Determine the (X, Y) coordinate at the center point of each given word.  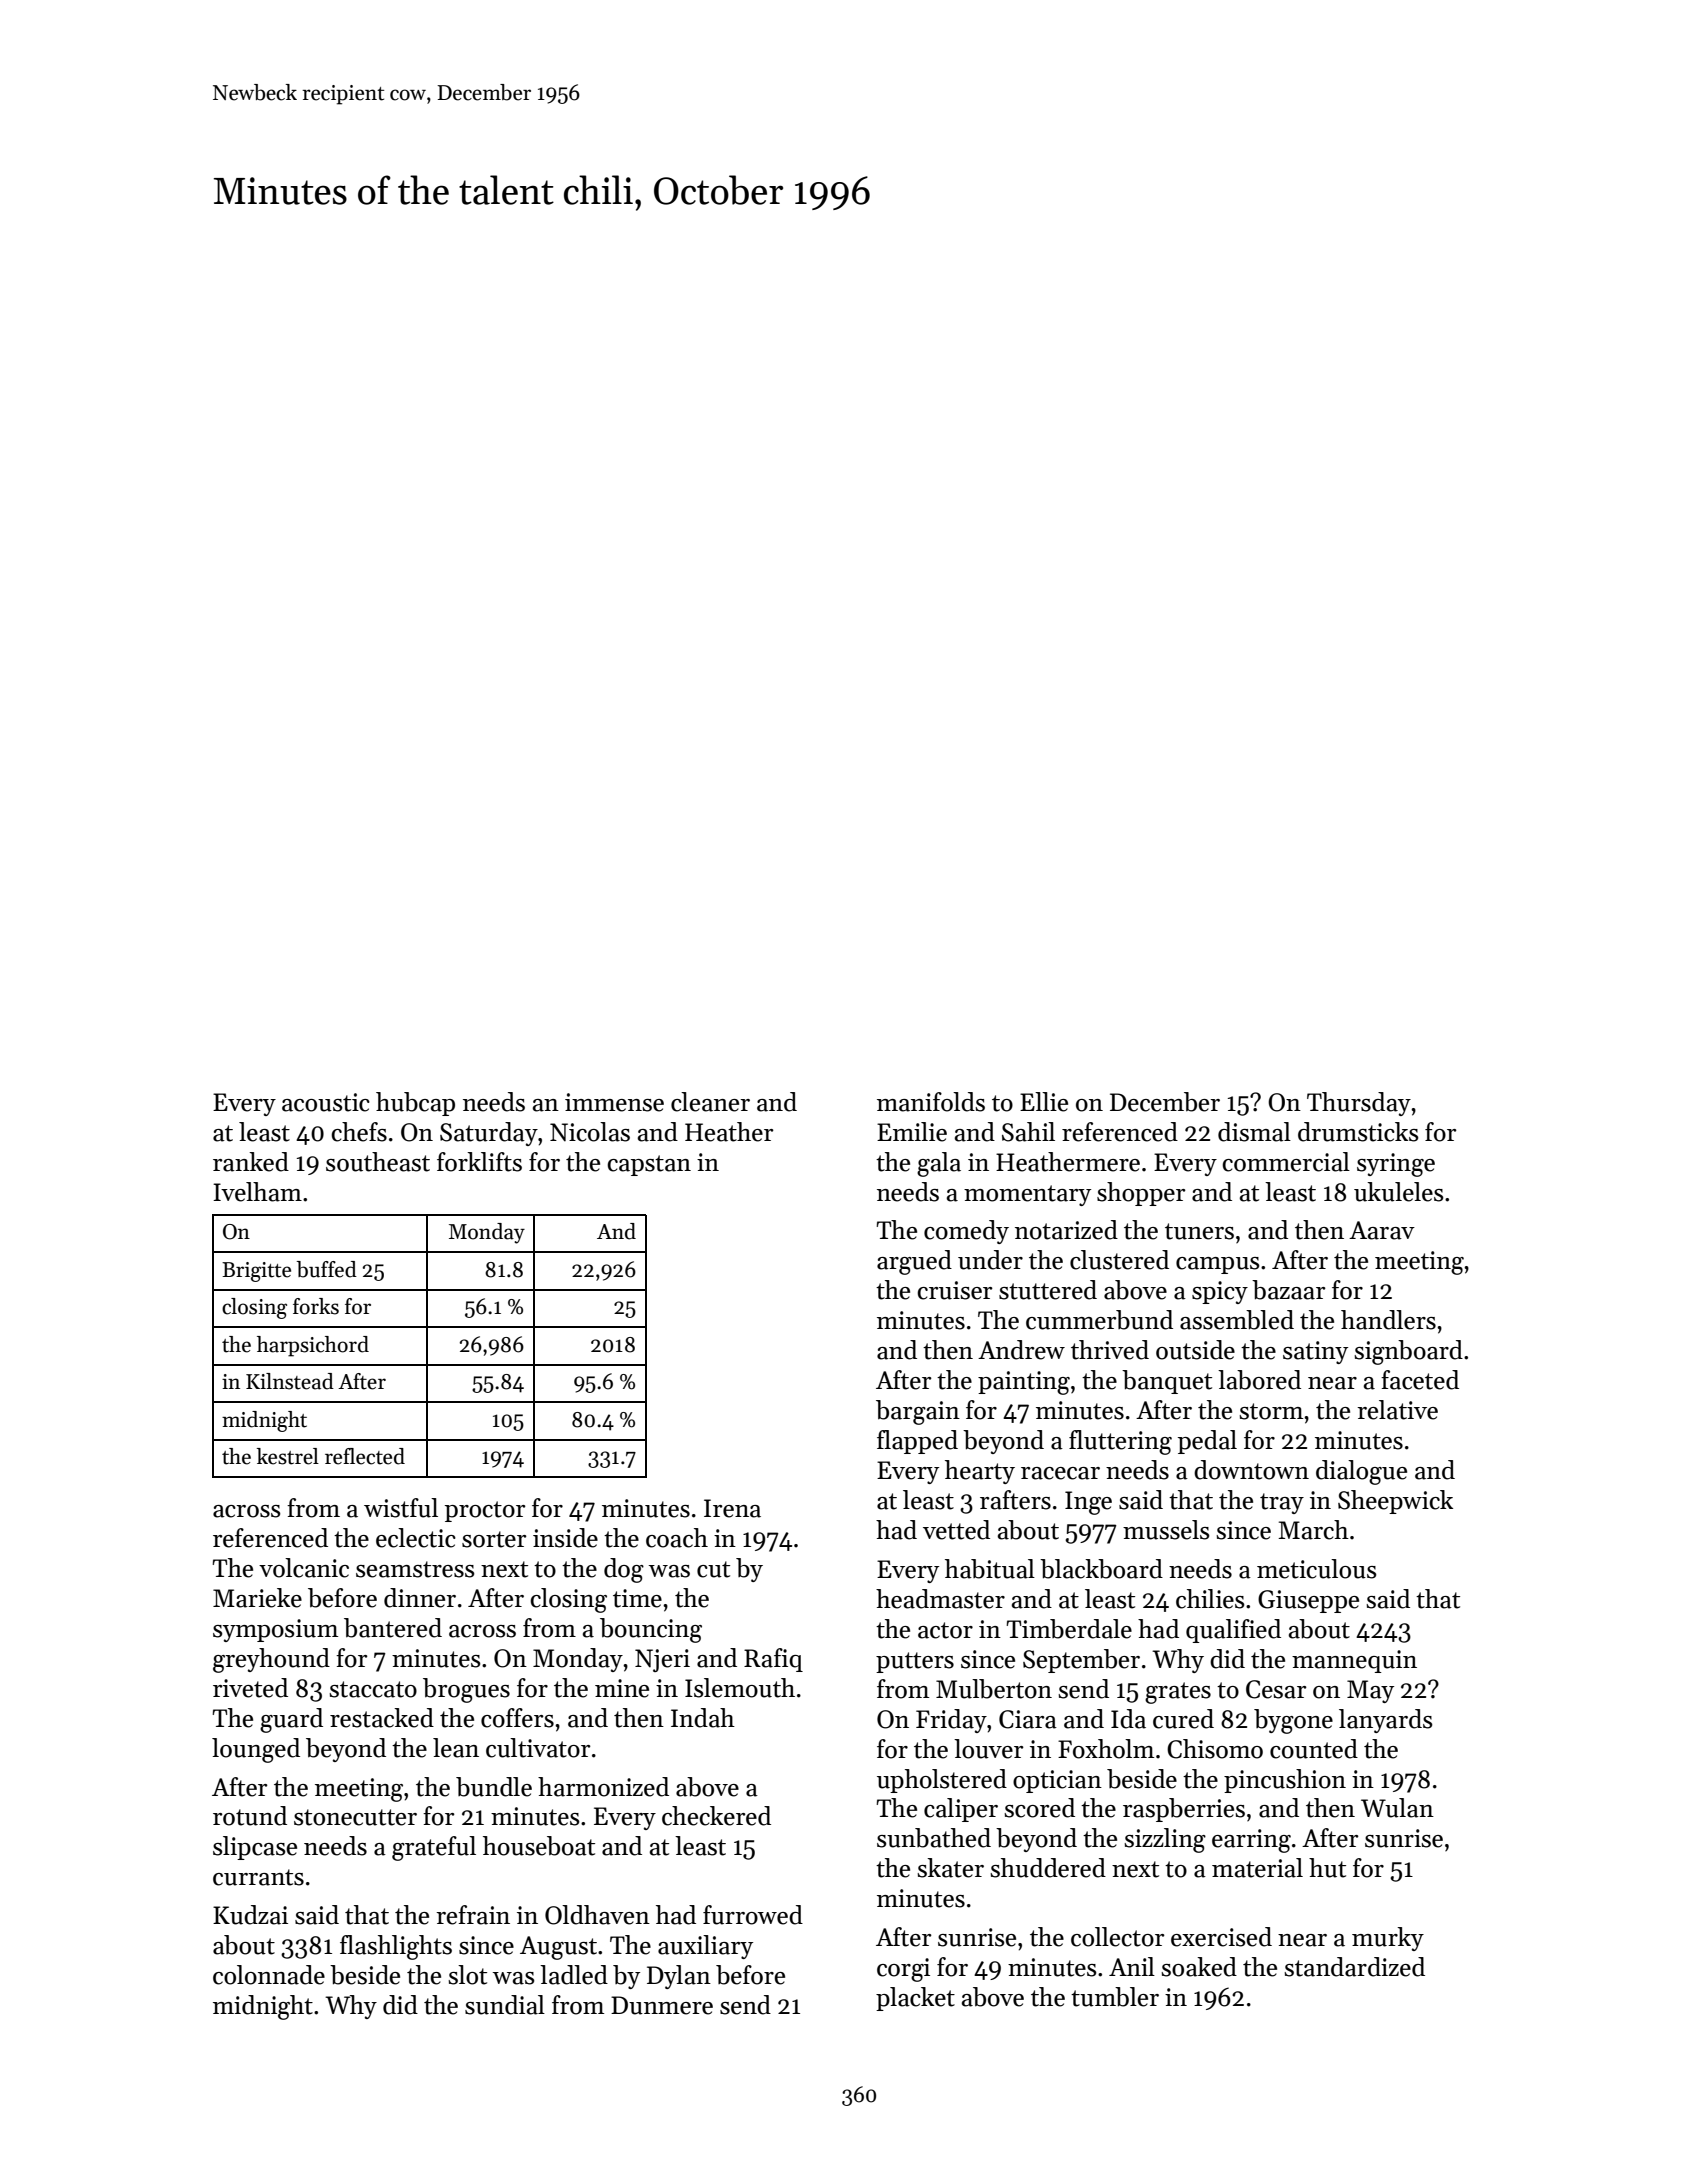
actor (945, 1630)
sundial (505, 2005)
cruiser (955, 1290)
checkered (716, 1816)
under (990, 1260)
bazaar (1289, 1290)
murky (1388, 1939)
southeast (378, 1162)
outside (1195, 1350)
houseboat (539, 1846)
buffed (327, 1269)
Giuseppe (1308, 1601)
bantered (393, 1628)
